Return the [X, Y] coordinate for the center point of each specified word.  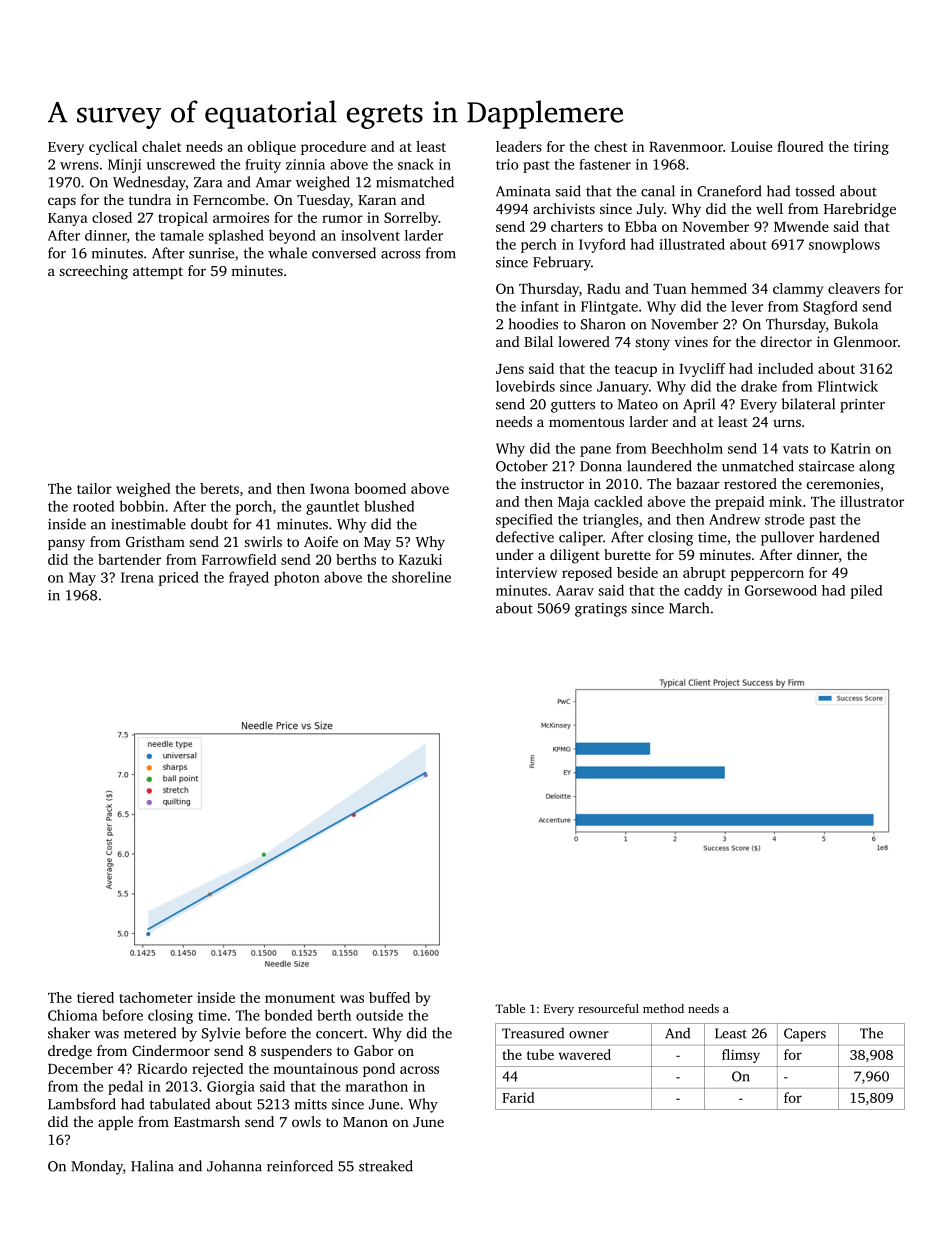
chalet [161, 146]
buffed [389, 997]
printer [862, 406]
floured [800, 146]
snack [416, 164]
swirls [263, 541]
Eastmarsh [207, 1121]
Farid [518, 1097]
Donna [601, 466]
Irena [137, 577]
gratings [601, 610]
